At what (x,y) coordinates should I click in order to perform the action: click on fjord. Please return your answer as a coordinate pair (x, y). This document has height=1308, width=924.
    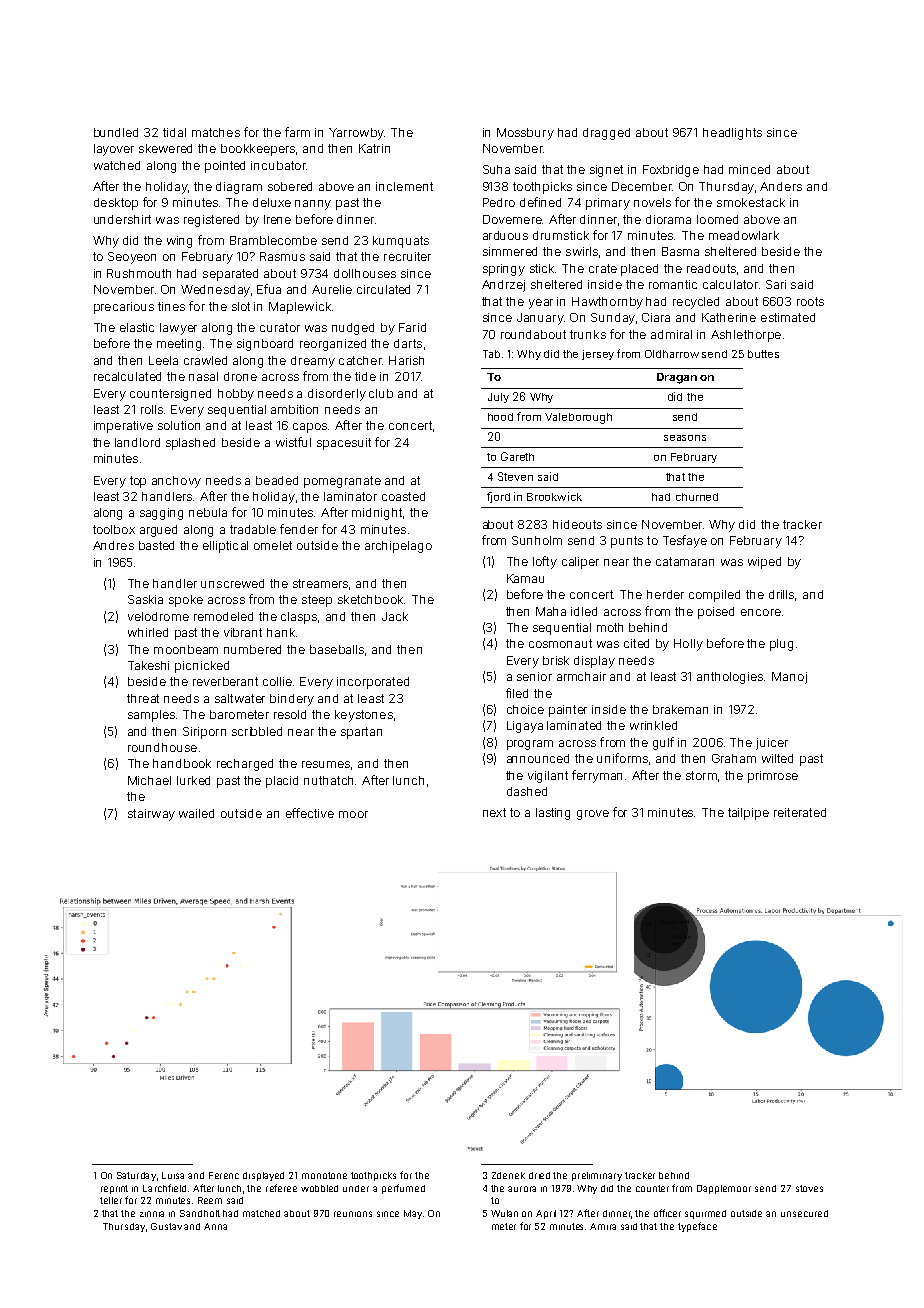
    Looking at the image, I should click on (498, 497).
